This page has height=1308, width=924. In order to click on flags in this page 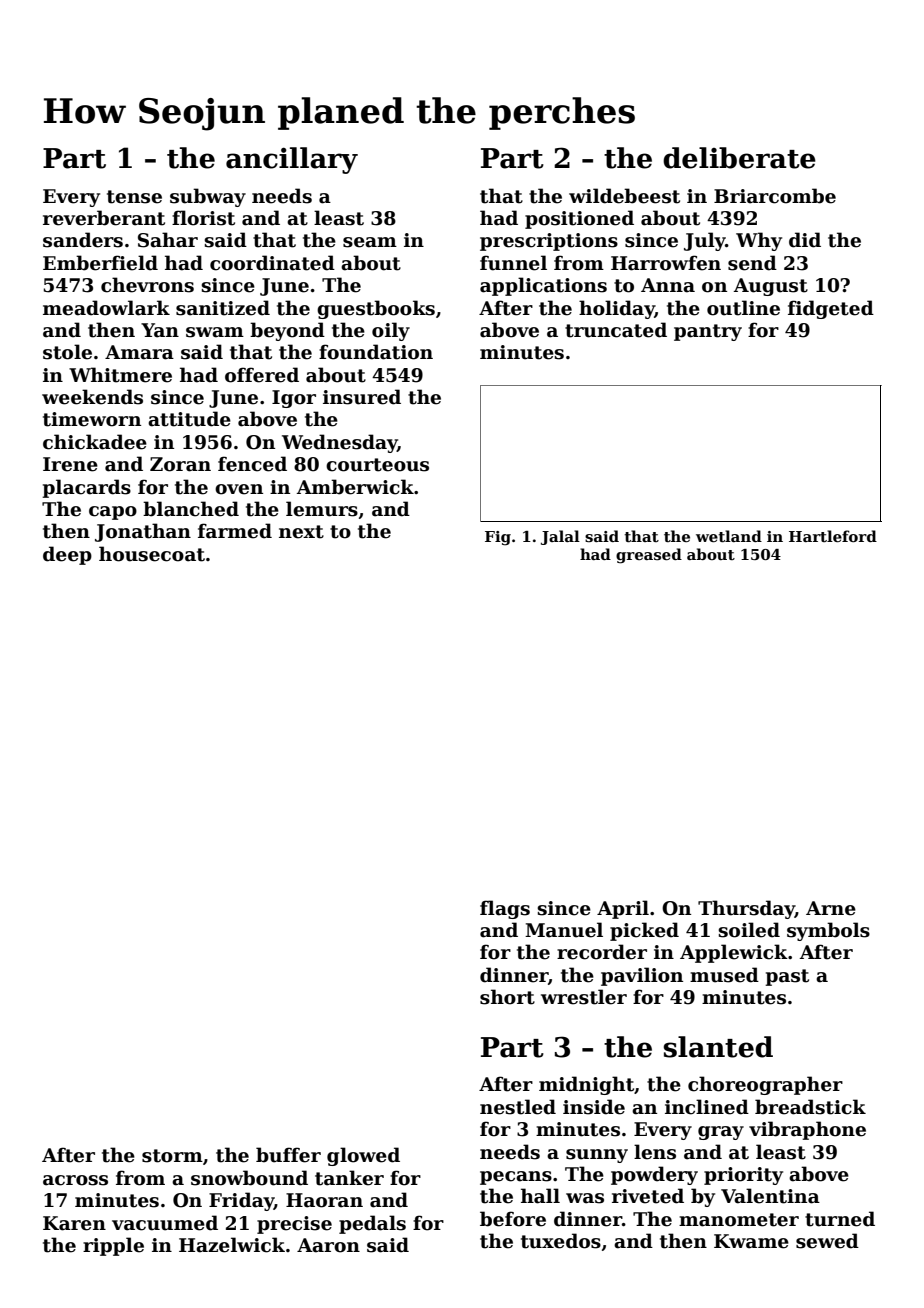, I will do `click(505, 909)`.
